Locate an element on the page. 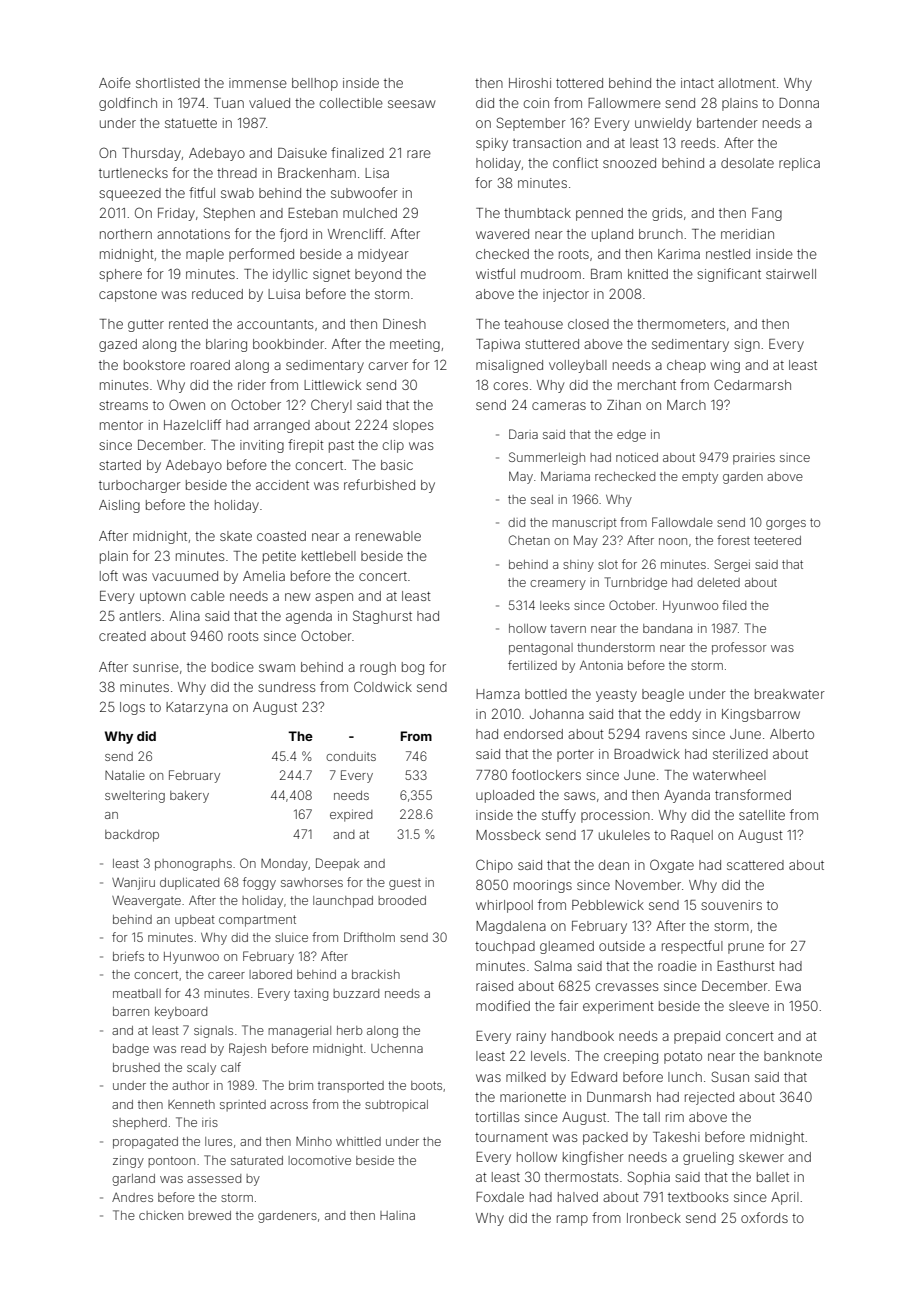 This document has width=924, height=1308. ramp is located at coordinates (572, 1220).
